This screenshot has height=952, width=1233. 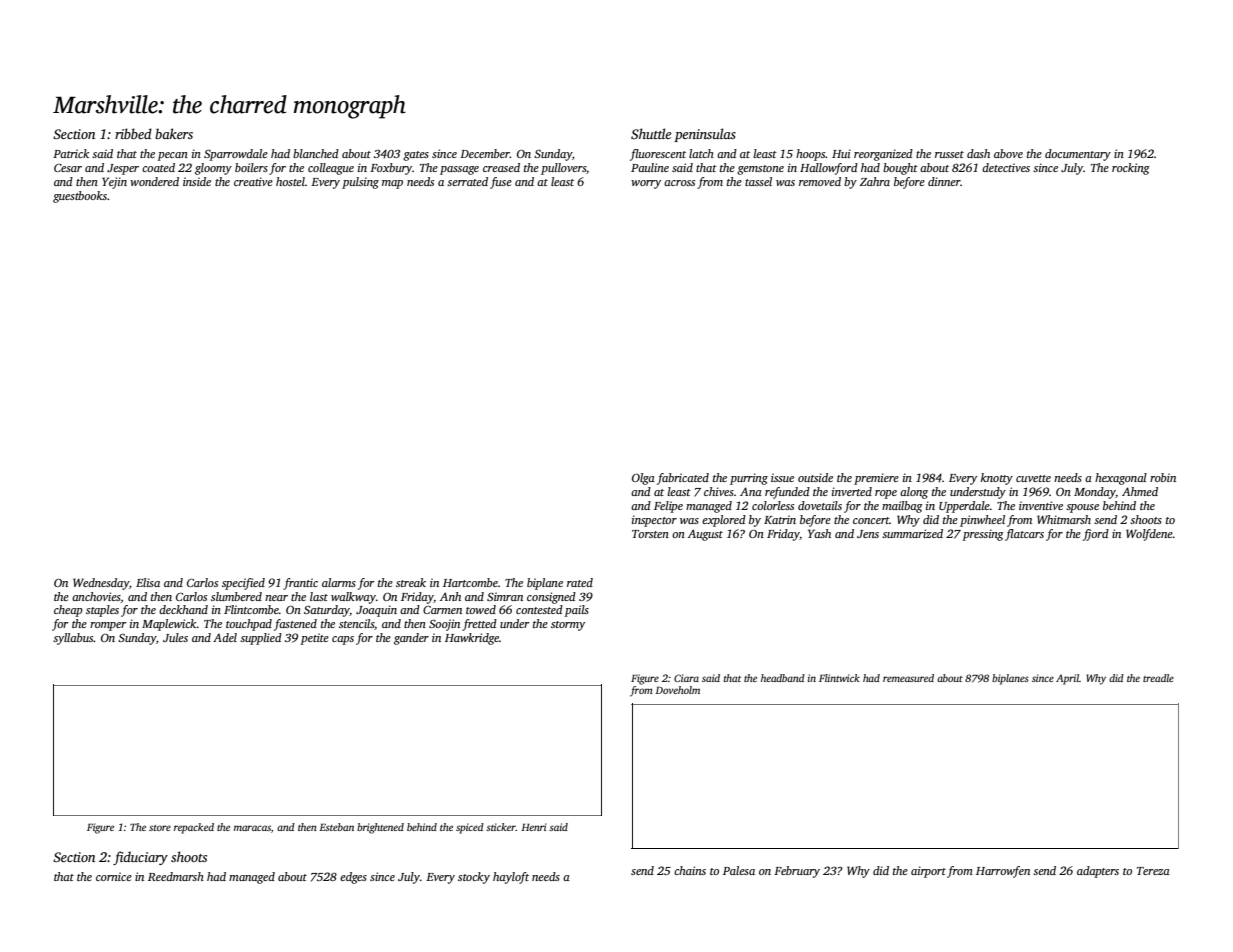 I want to click on across, so click(x=679, y=183).
